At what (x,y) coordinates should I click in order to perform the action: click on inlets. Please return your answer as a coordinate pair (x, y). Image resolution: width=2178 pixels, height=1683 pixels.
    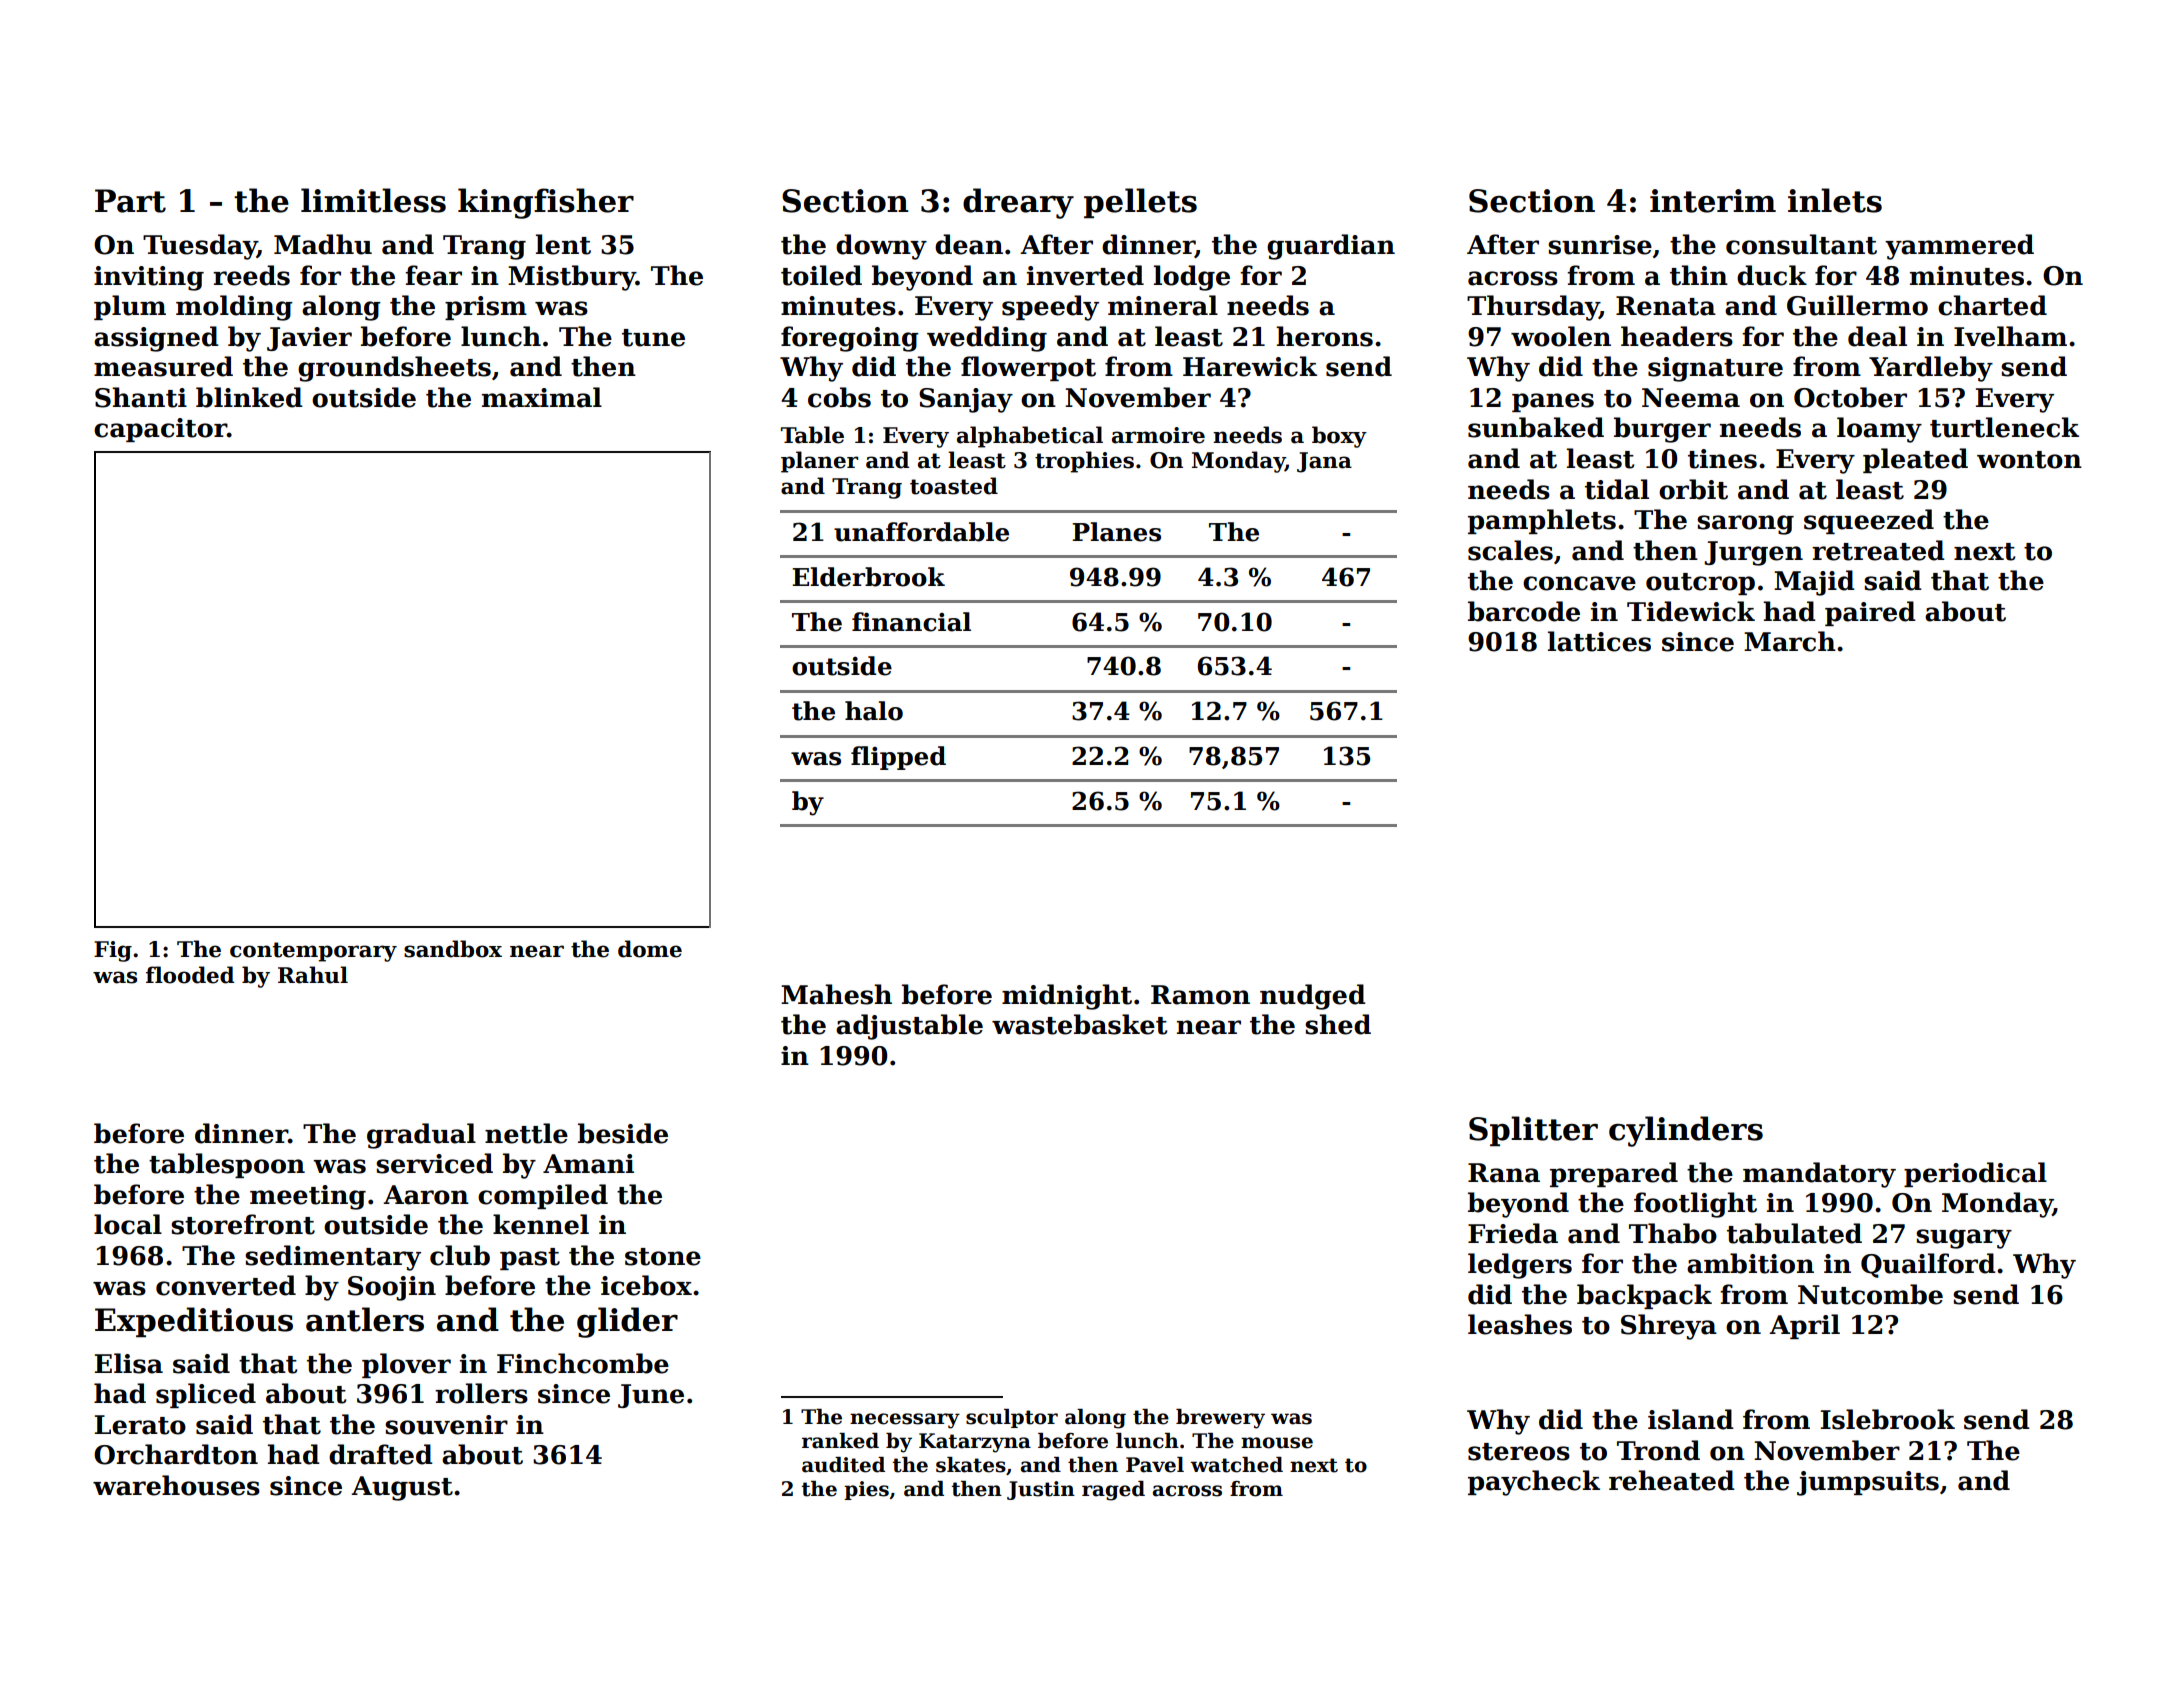
    Looking at the image, I should click on (1835, 200).
